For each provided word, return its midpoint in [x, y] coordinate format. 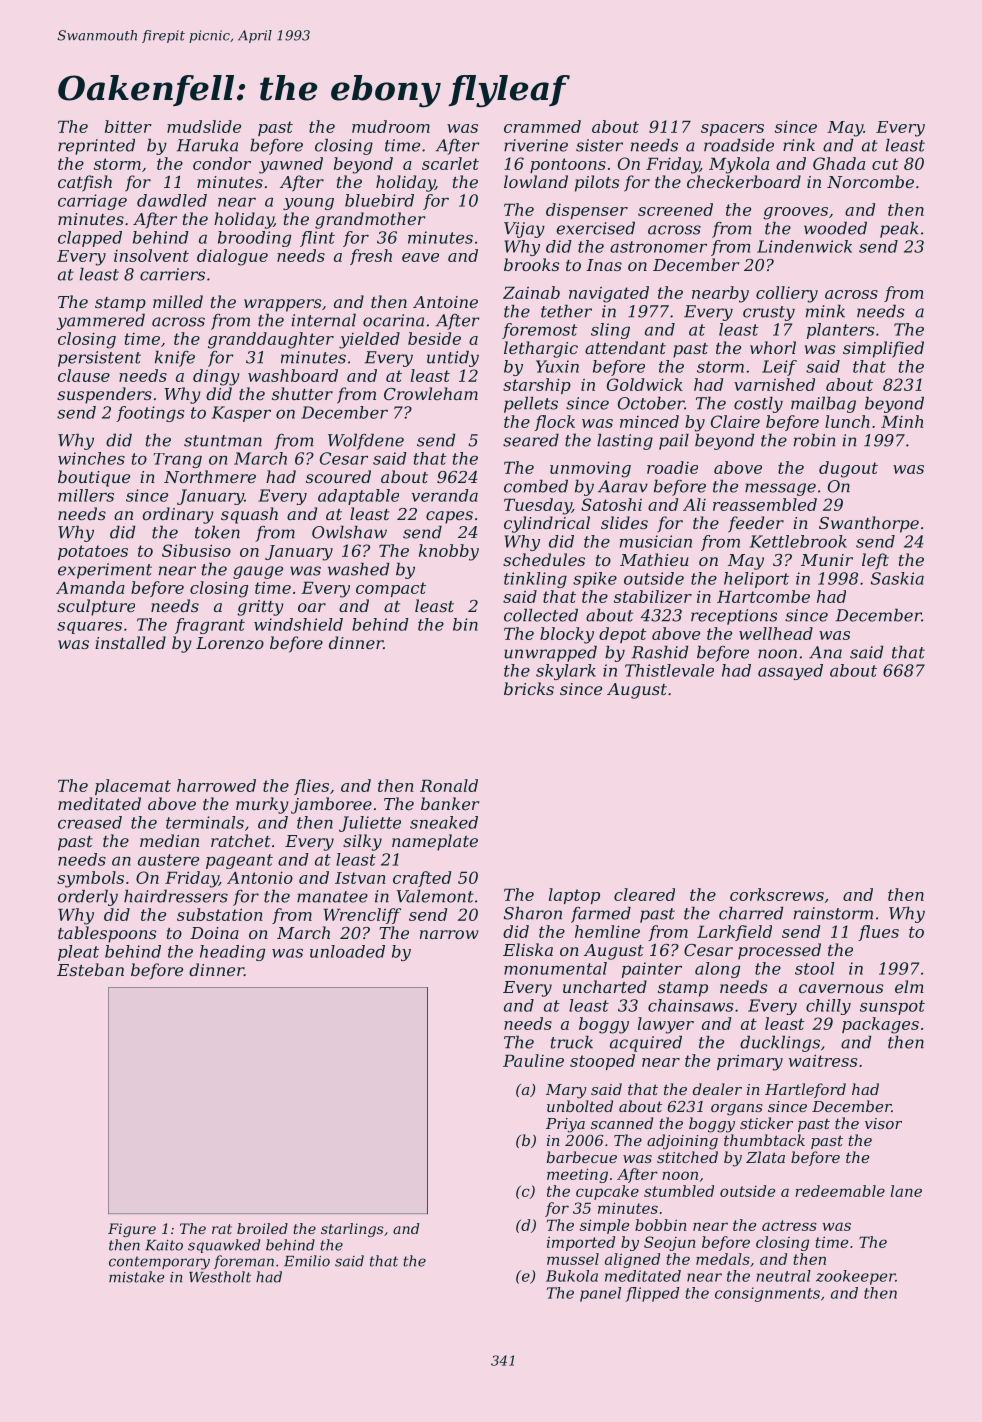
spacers [732, 130]
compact [391, 589]
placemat [133, 787]
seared [531, 440]
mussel [573, 1259]
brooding [254, 239]
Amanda [90, 587]
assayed [790, 672]
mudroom [391, 126]
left [875, 561]
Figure [132, 1230]
